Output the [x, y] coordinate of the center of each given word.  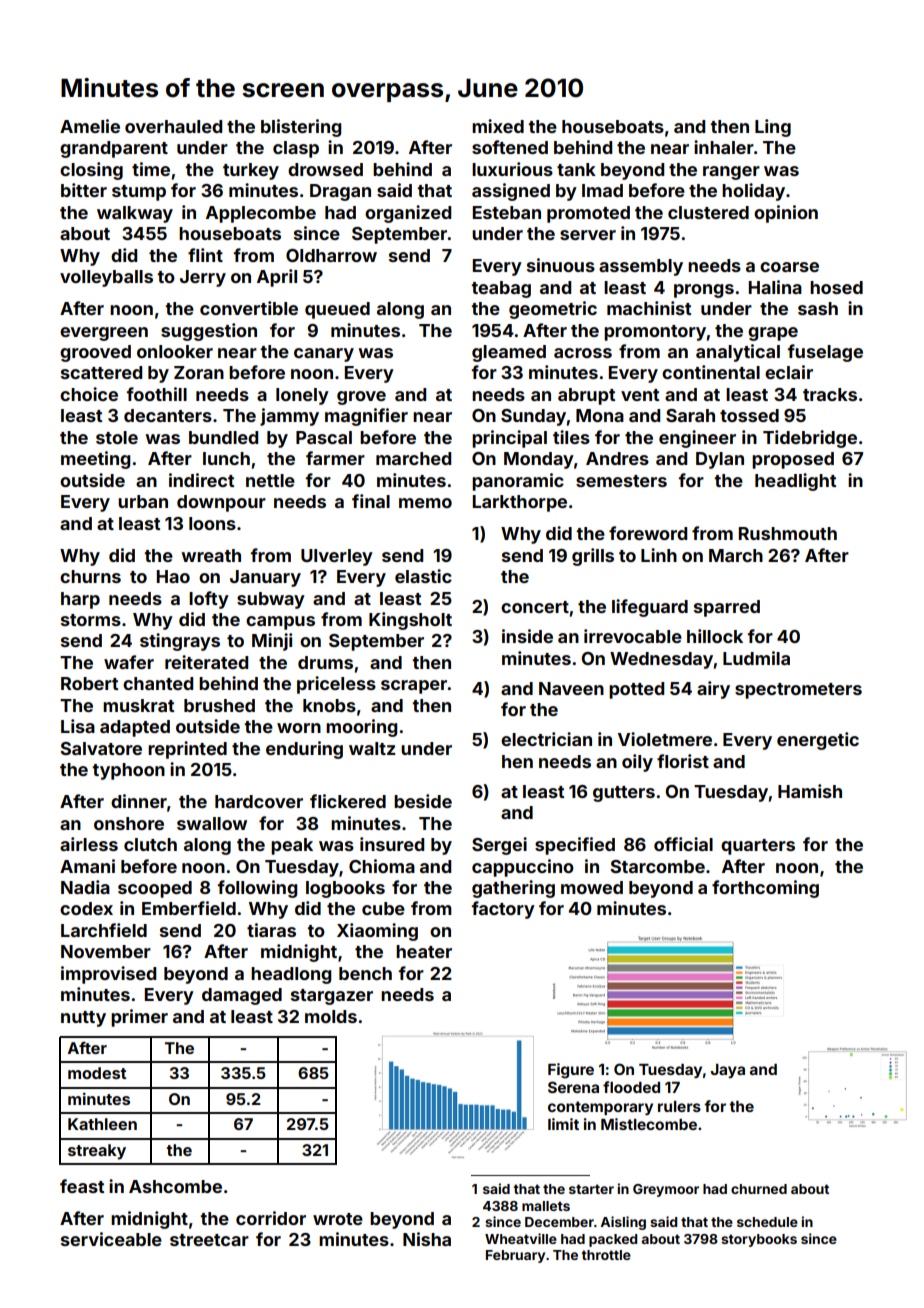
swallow [212, 823]
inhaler [724, 147]
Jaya [728, 1071]
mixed [498, 126]
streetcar [209, 1240]
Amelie [90, 126]
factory [503, 910]
